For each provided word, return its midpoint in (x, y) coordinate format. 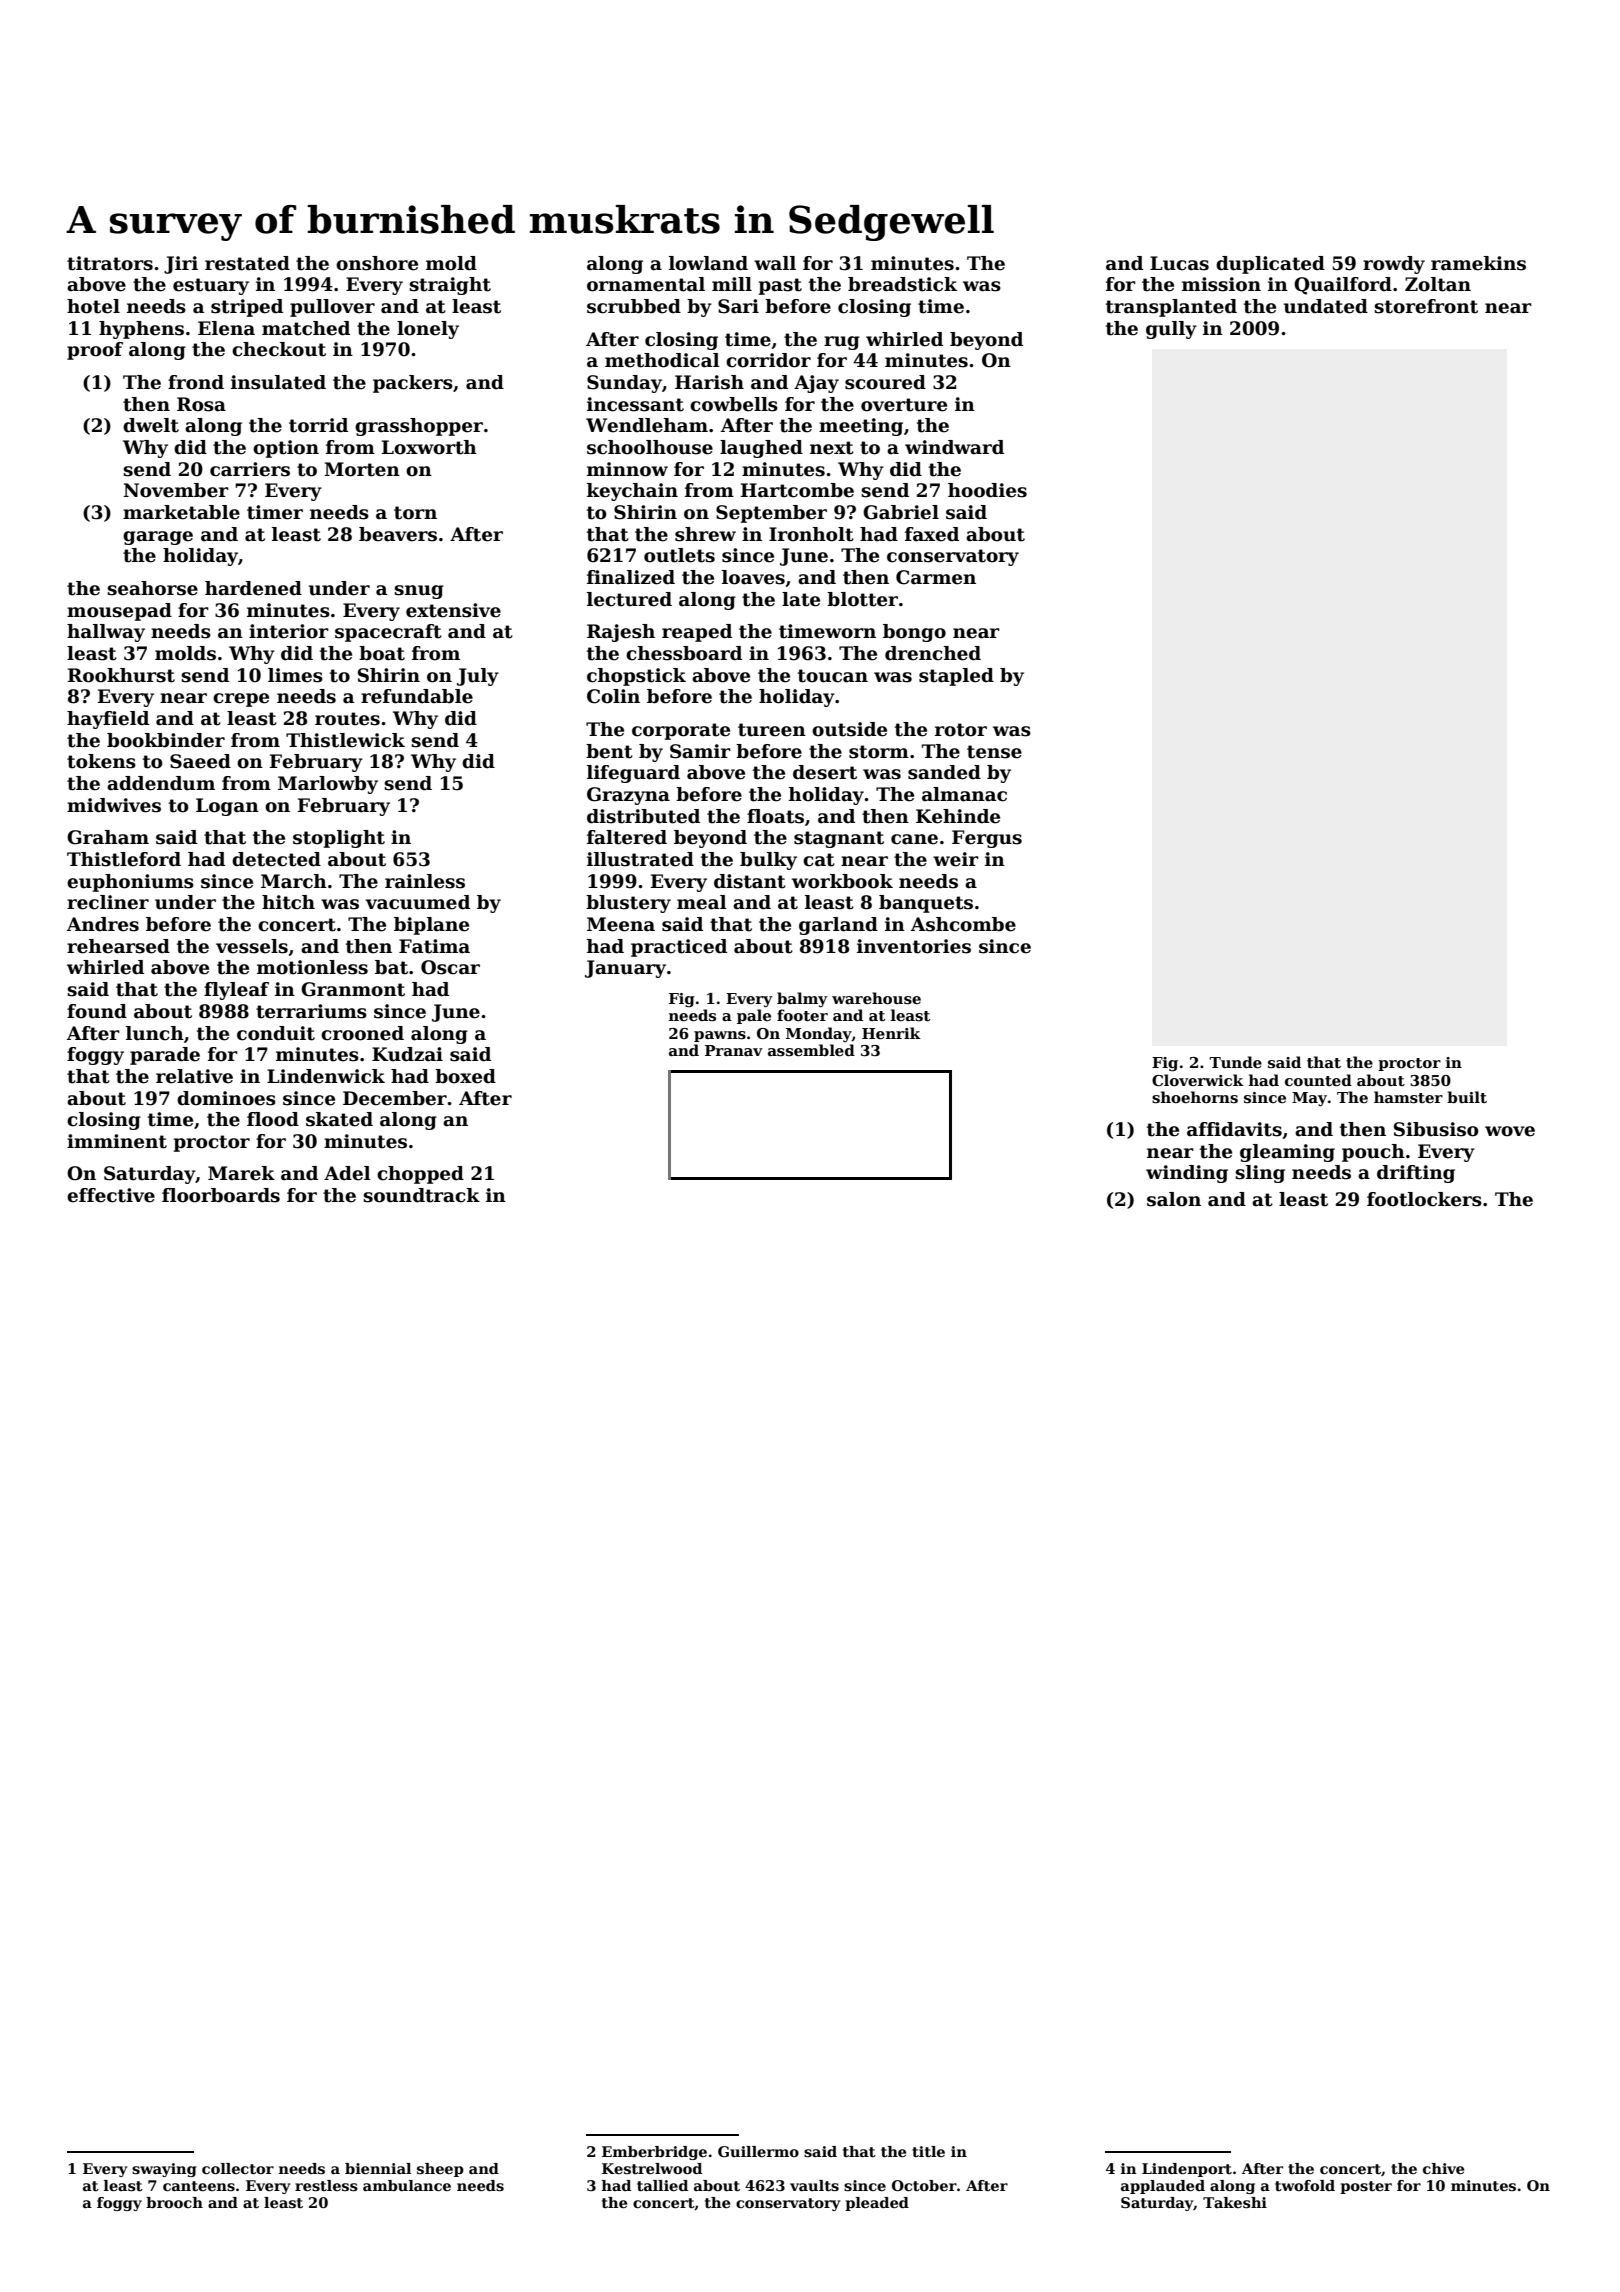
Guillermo (758, 2151)
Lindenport (1187, 2170)
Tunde (1235, 1062)
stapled (956, 677)
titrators (110, 263)
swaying (164, 2170)
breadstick (902, 284)
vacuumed (417, 902)
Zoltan (1438, 284)
